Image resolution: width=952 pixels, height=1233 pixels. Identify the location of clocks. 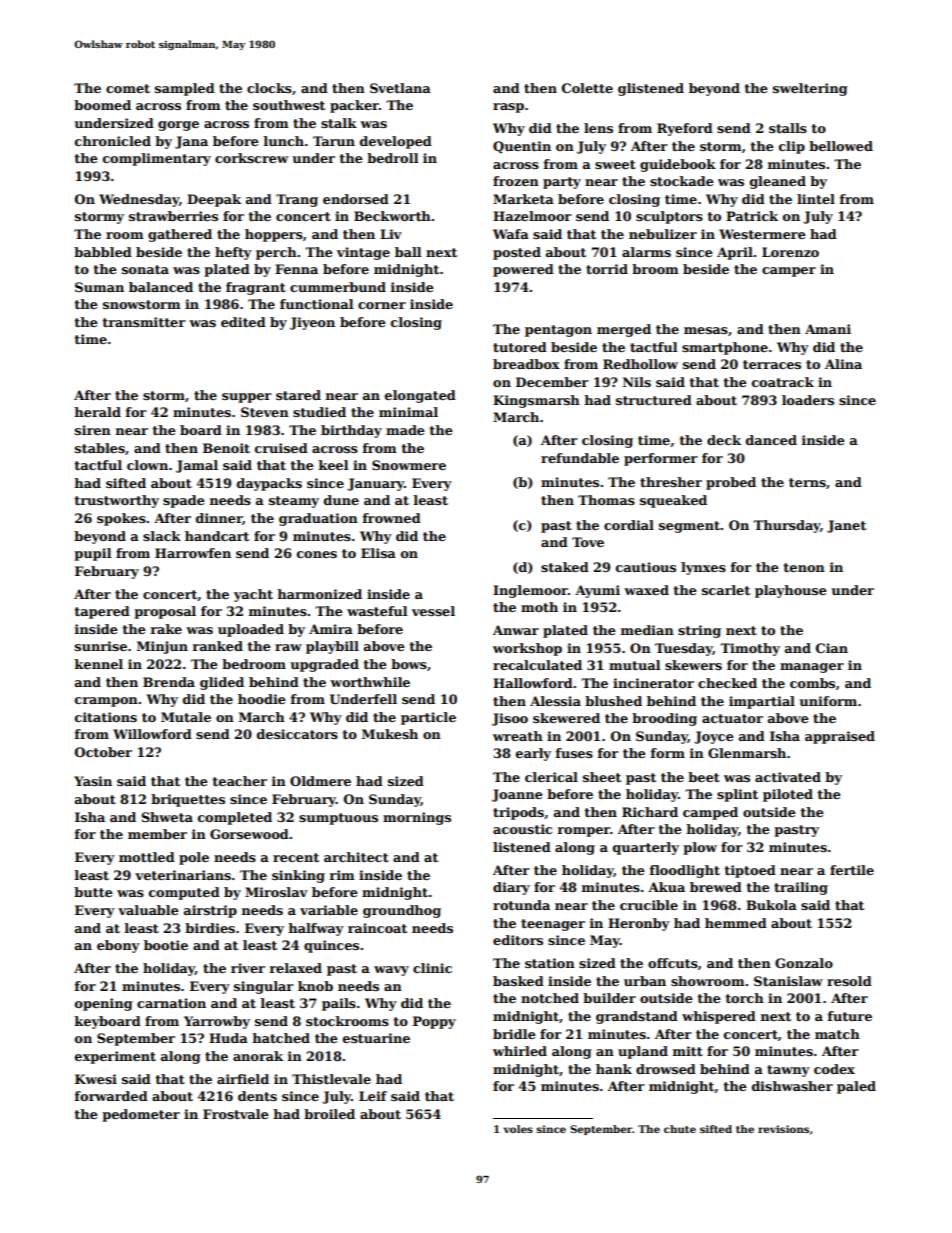
(269, 88).
